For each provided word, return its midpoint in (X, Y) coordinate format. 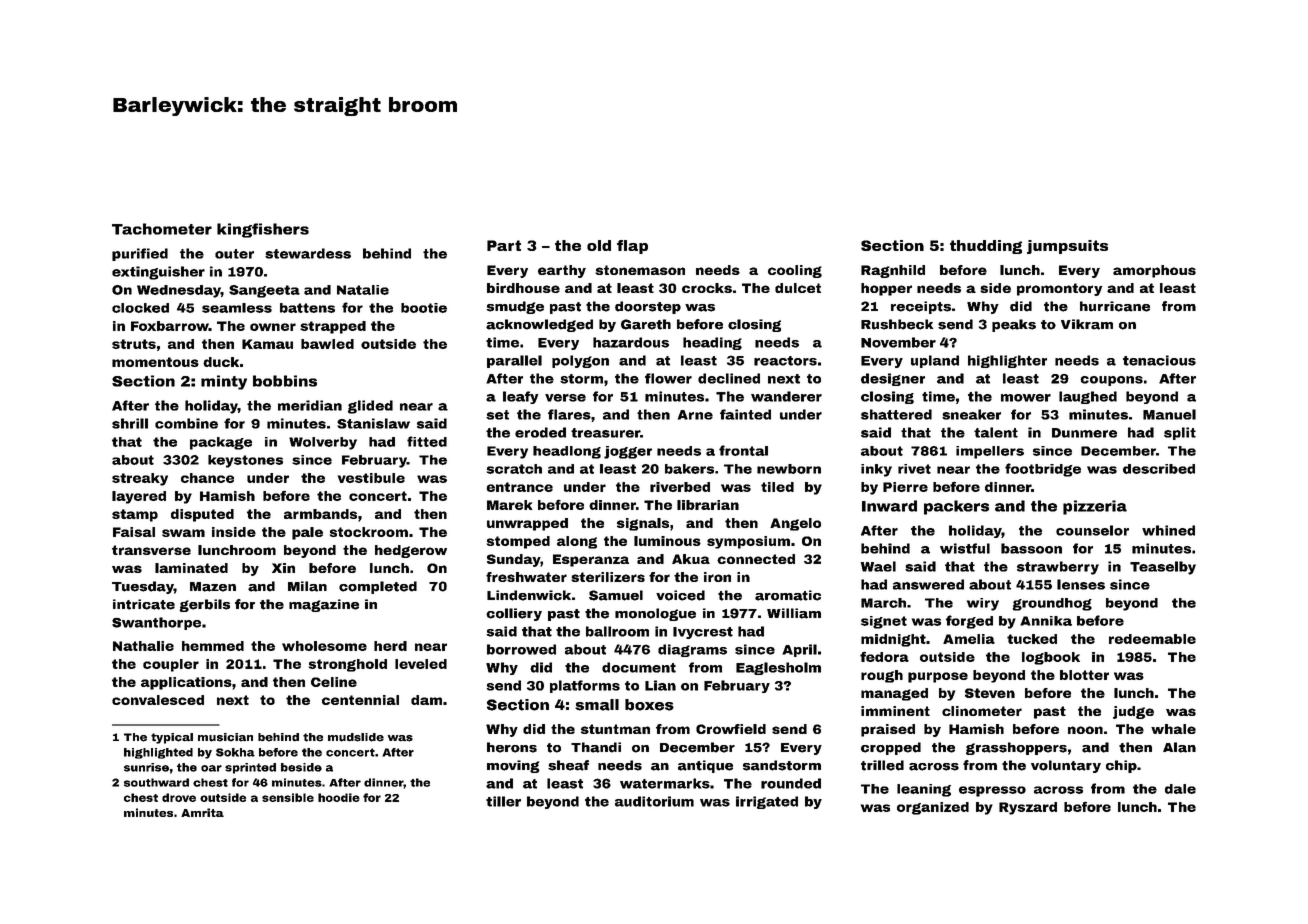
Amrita (202, 812)
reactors (785, 361)
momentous (155, 362)
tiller (503, 801)
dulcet (798, 288)
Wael (878, 566)
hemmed (213, 646)
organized (933, 808)
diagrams (692, 650)
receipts (921, 307)
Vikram (1087, 324)
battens (307, 308)
